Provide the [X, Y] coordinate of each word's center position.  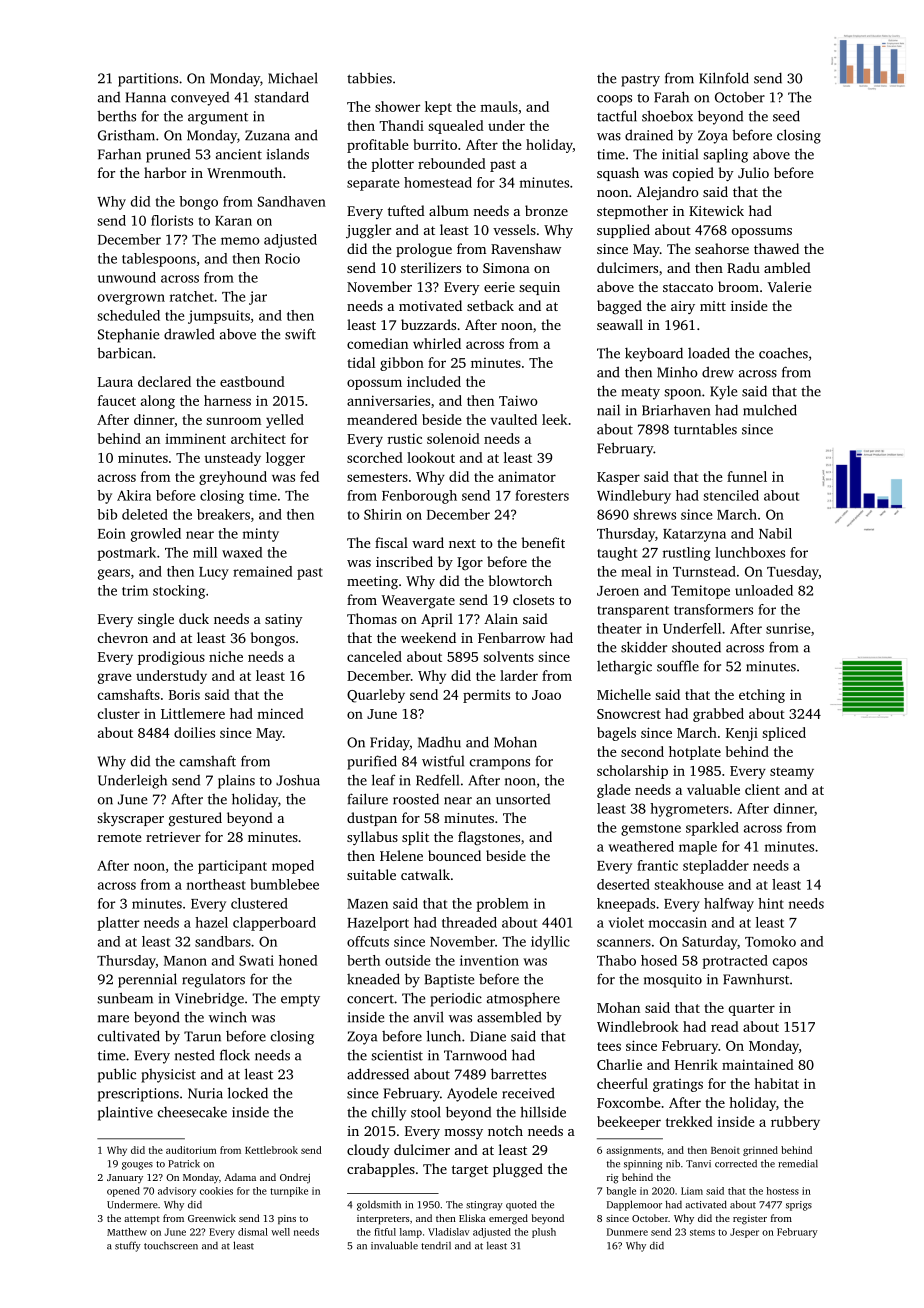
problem [502, 905]
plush [544, 1233]
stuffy [128, 1246]
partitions [148, 80]
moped [293, 867]
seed [786, 116]
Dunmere [627, 1232]
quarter [752, 1010]
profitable [378, 146]
